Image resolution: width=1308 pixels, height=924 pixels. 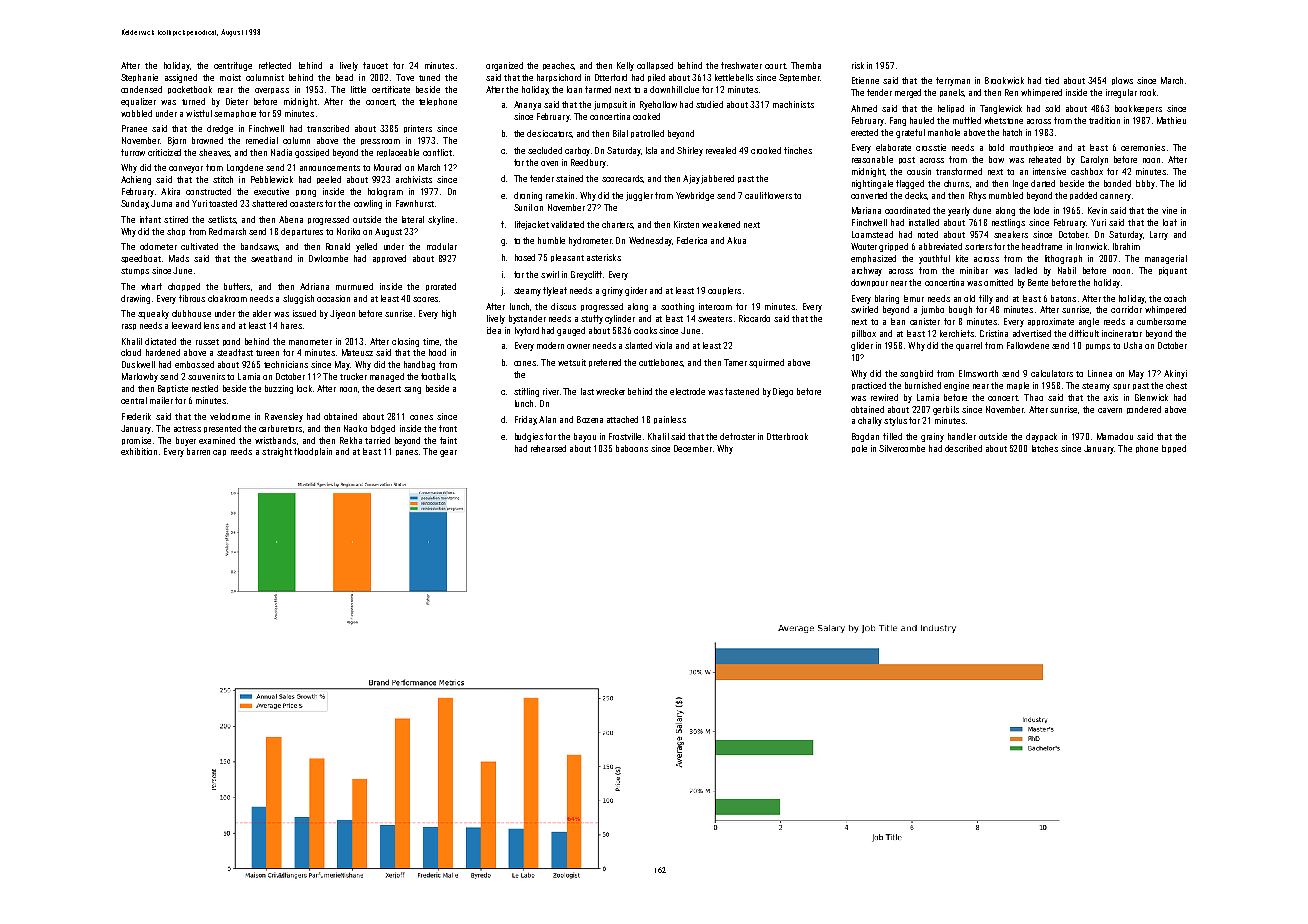 I want to click on centrifuge, so click(x=233, y=66).
